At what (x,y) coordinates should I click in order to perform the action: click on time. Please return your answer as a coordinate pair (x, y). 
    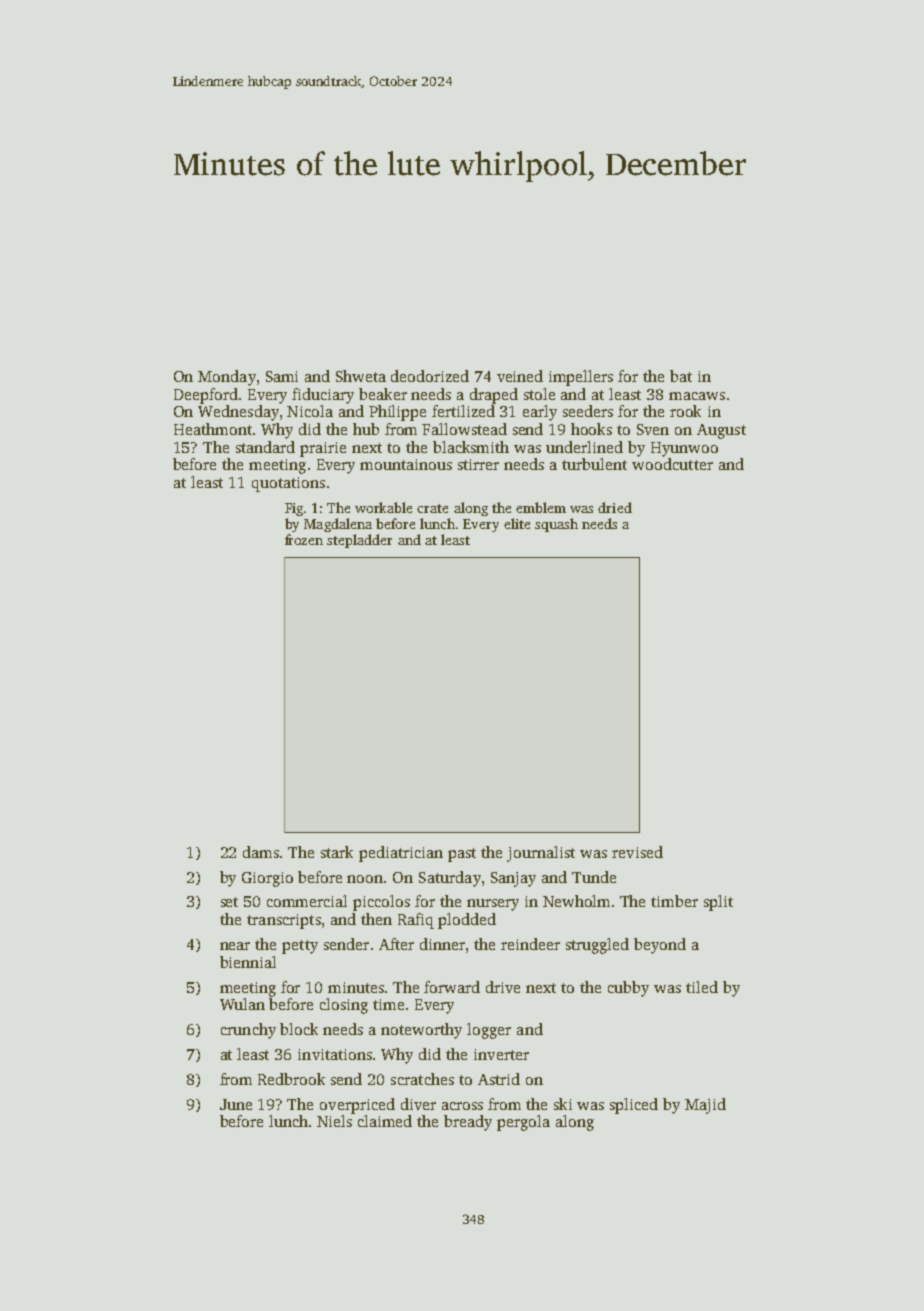
    Looking at the image, I should click on (388, 1004).
